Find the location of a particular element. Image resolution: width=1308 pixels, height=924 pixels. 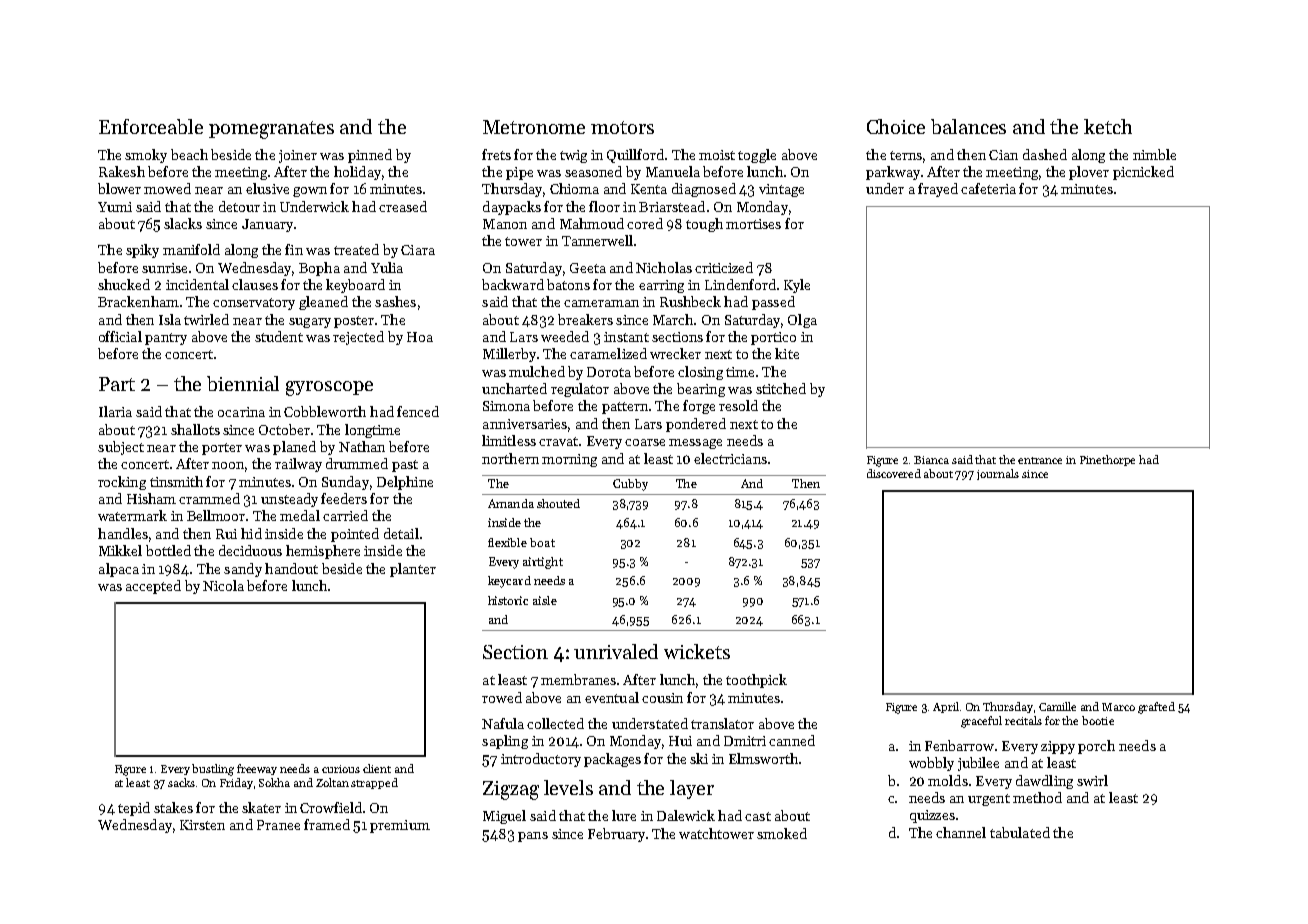

pomegranates is located at coordinates (271, 130).
